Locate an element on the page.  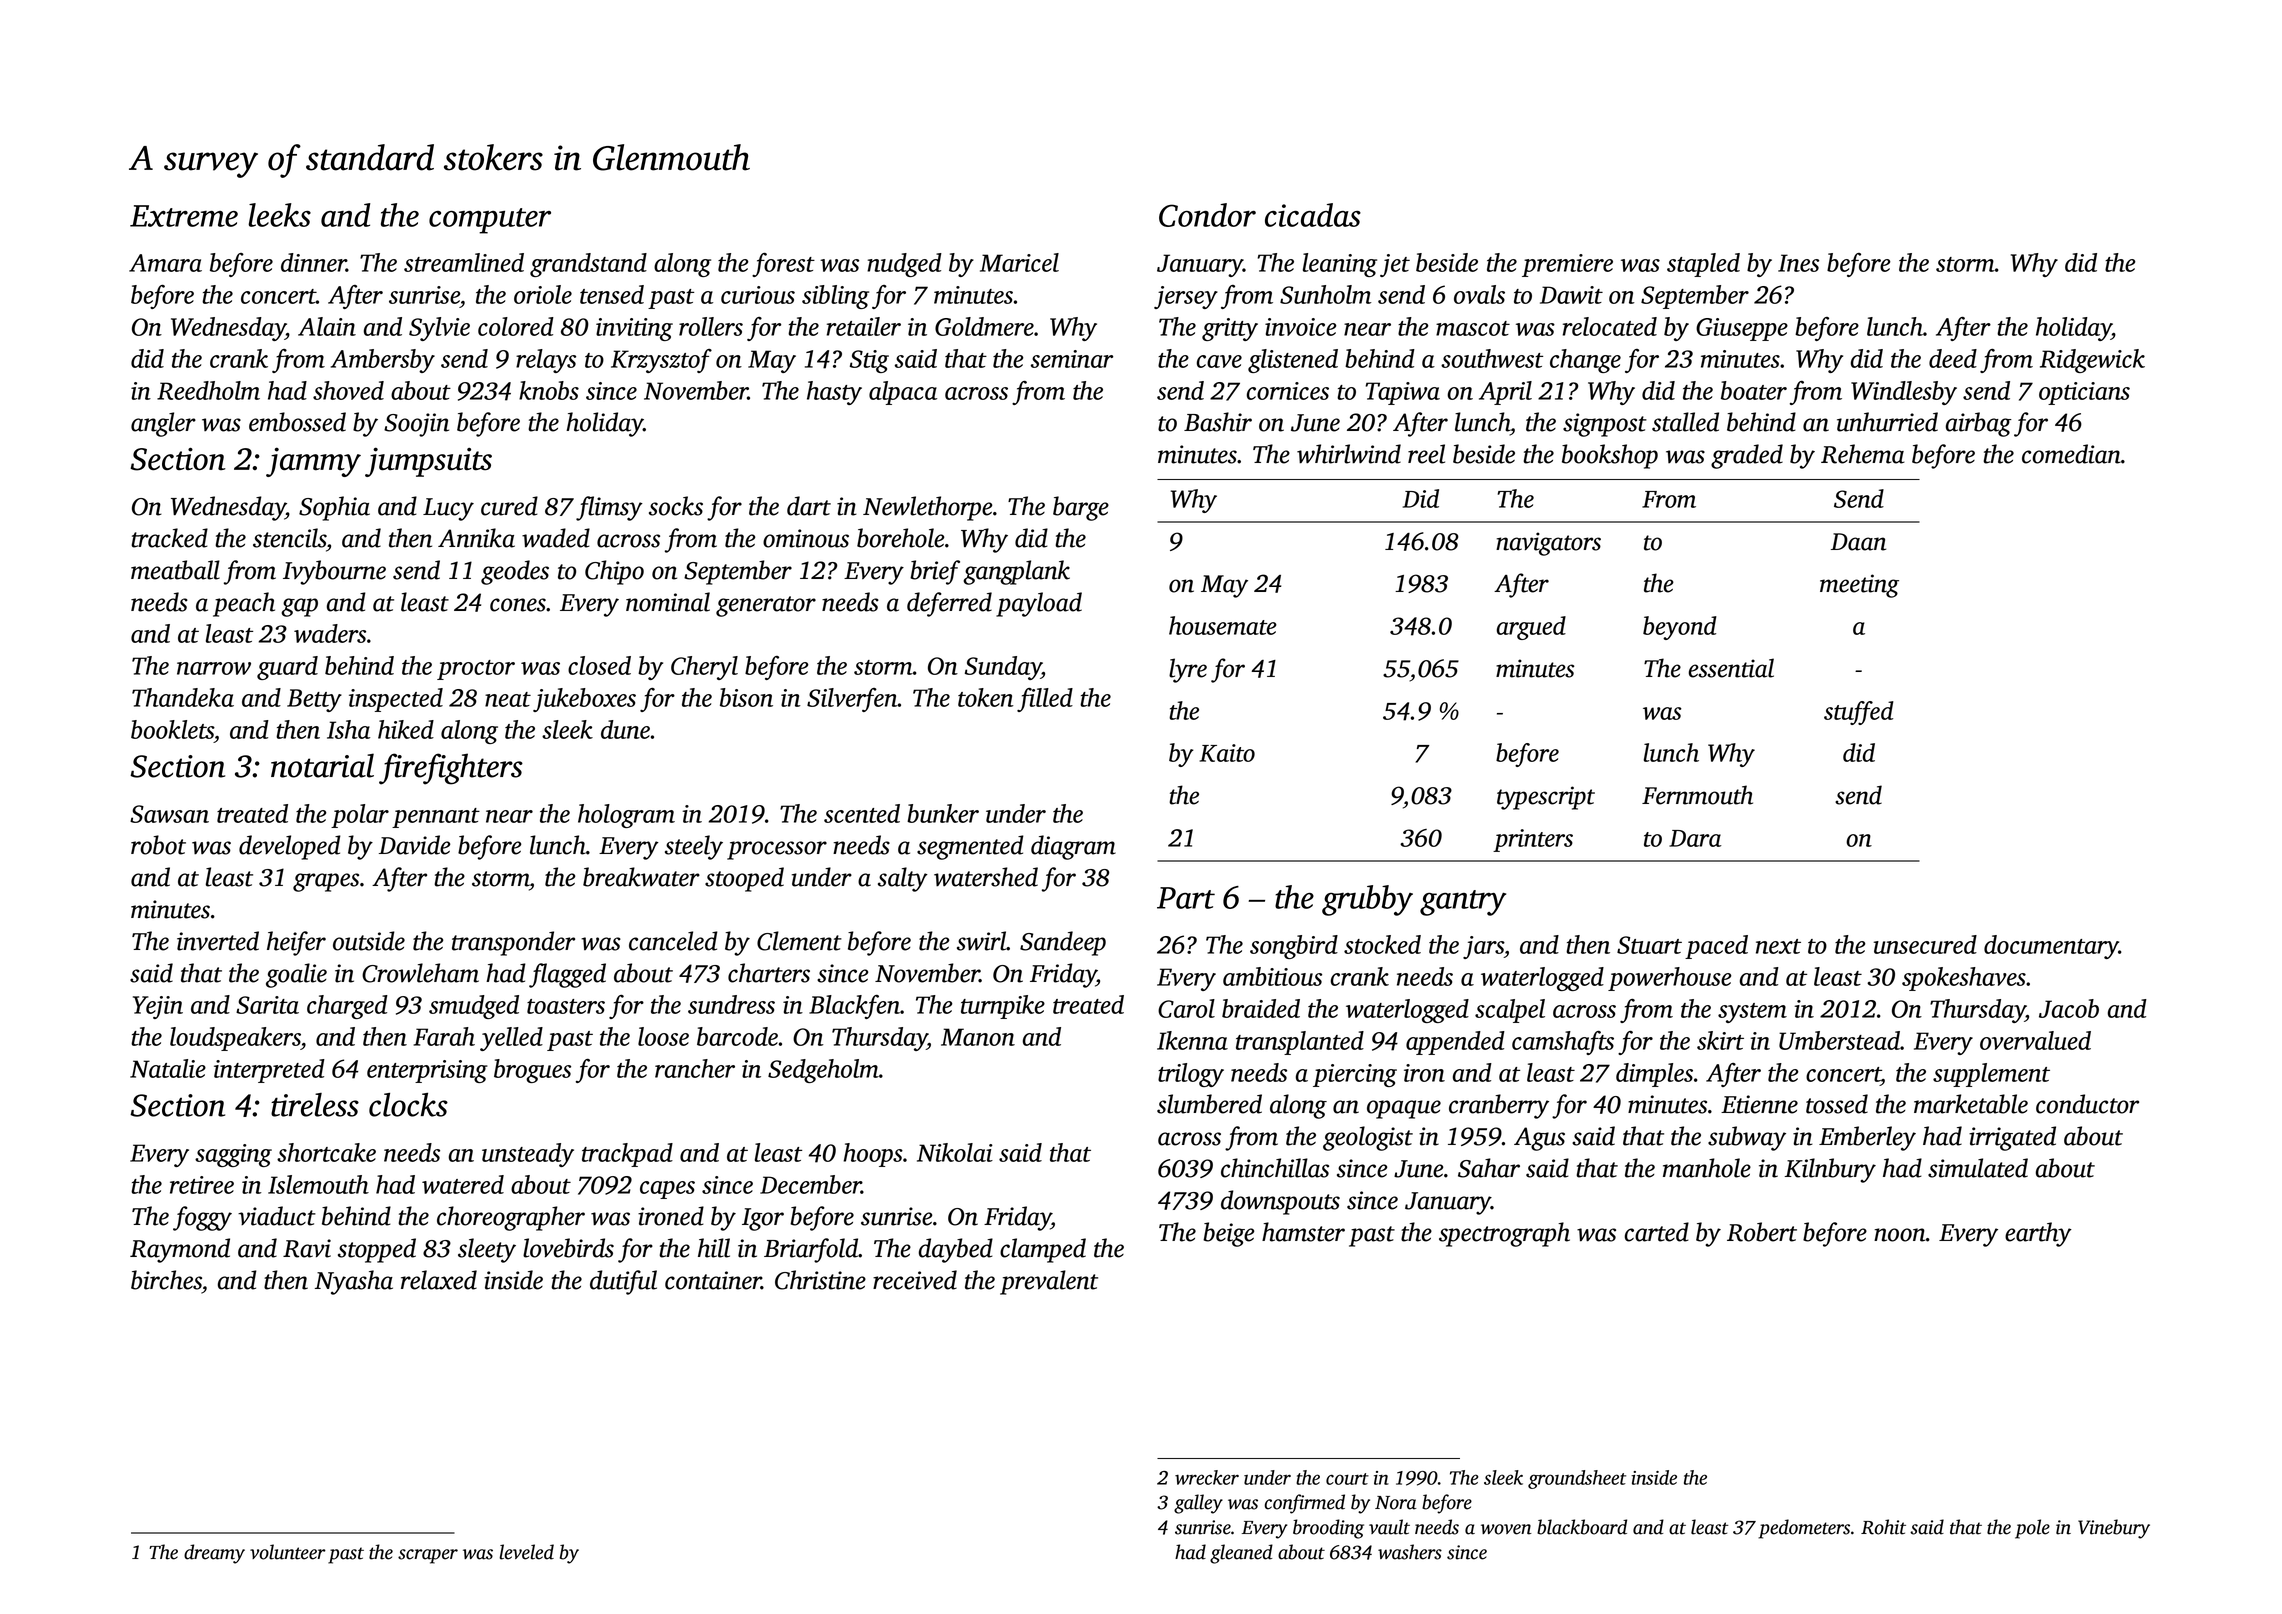
irrigated is located at coordinates (2012, 1138).
